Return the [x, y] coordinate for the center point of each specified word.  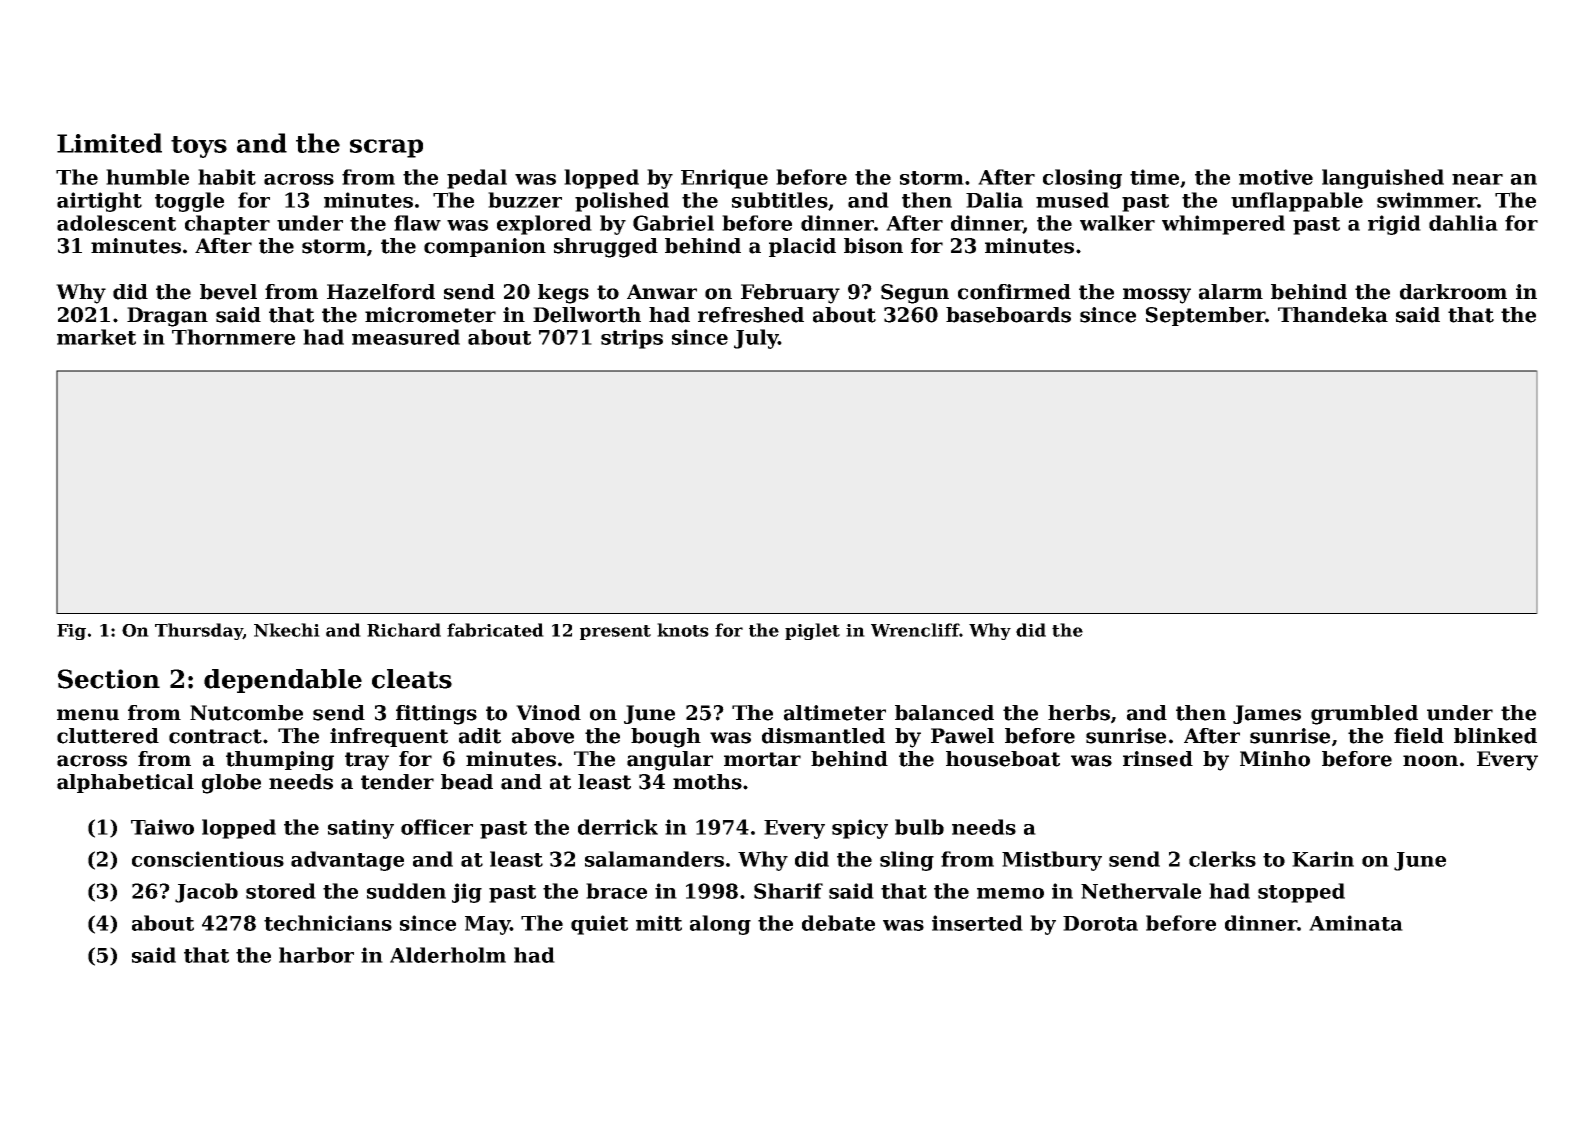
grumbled [1364, 715]
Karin [1323, 859]
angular [670, 761]
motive [1276, 177]
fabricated [495, 630]
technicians [328, 923]
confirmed [1014, 292]
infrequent [389, 737]
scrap [386, 148]
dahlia [1463, 223]
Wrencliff [915, 630]
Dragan [167, 317]
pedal [477, 179]
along [720, 925]
